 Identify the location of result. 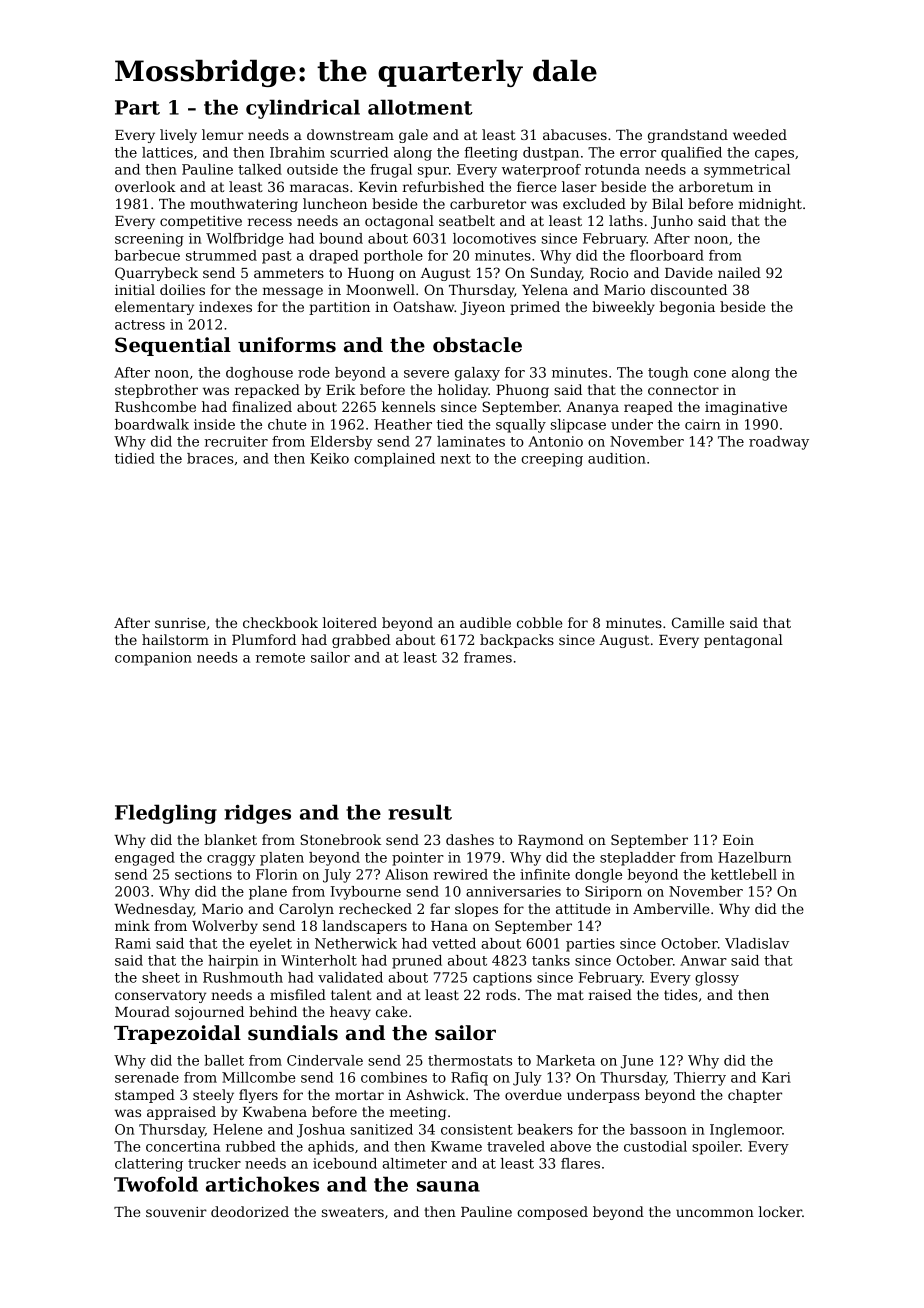
(420, 812).
